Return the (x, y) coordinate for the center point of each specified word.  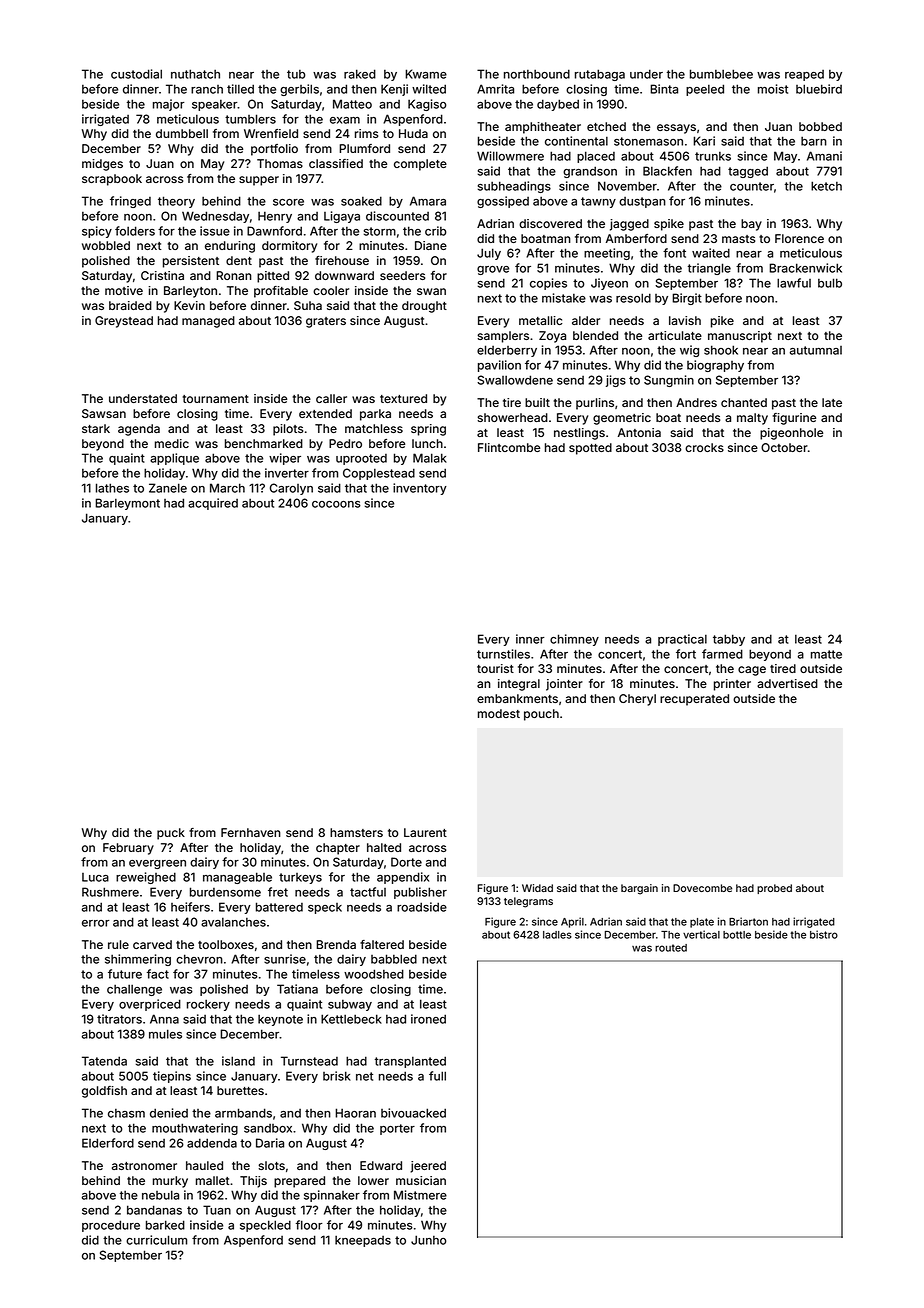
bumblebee (721, 74)
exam (345, 120)
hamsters (356, 832)
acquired (213, 504)
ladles (557, 935)
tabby (729, 640)
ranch (207, 89)
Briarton (748, 921)
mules (165, 1034)
